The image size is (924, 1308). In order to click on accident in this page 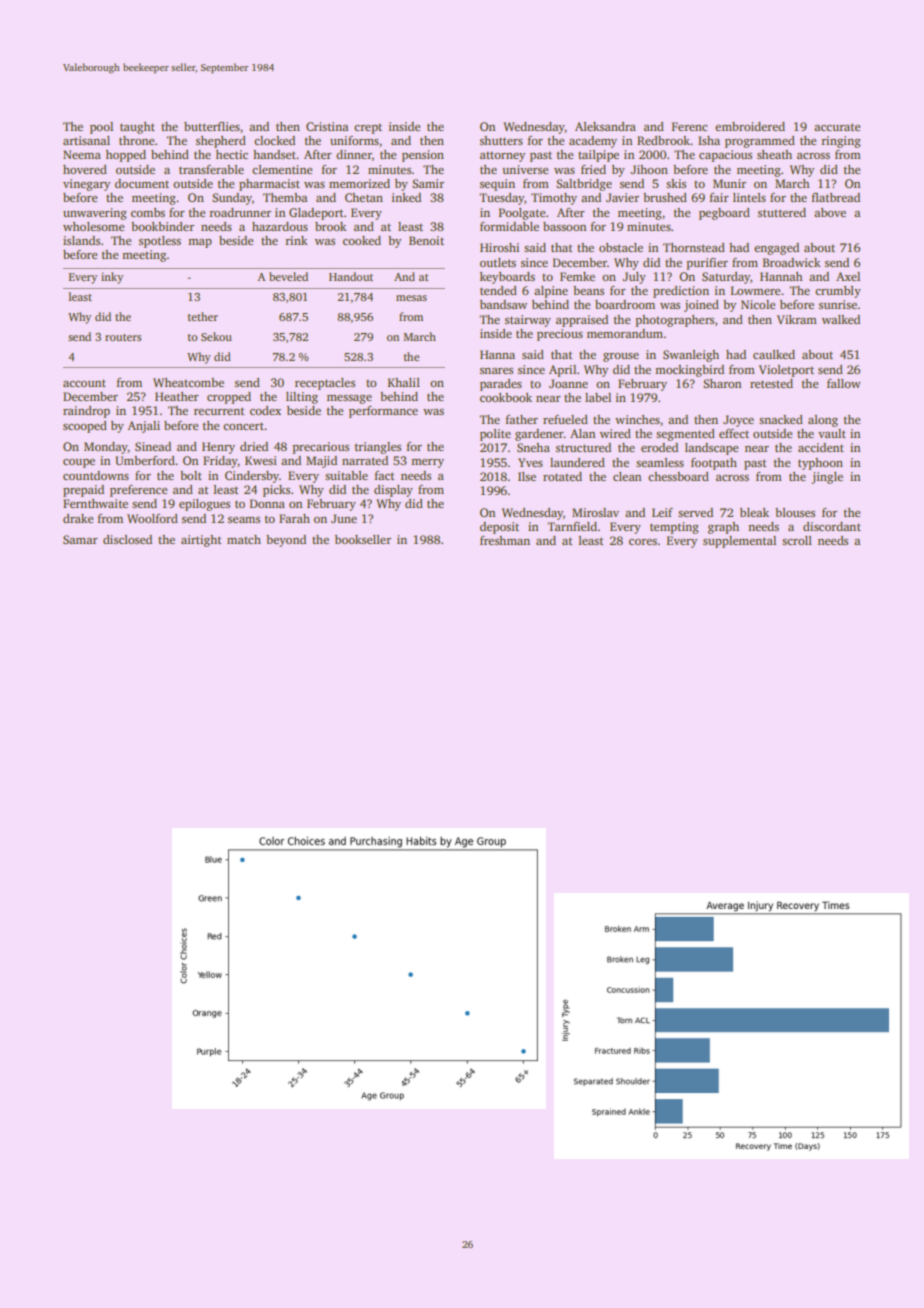, I will do `click(821, 447)`.
